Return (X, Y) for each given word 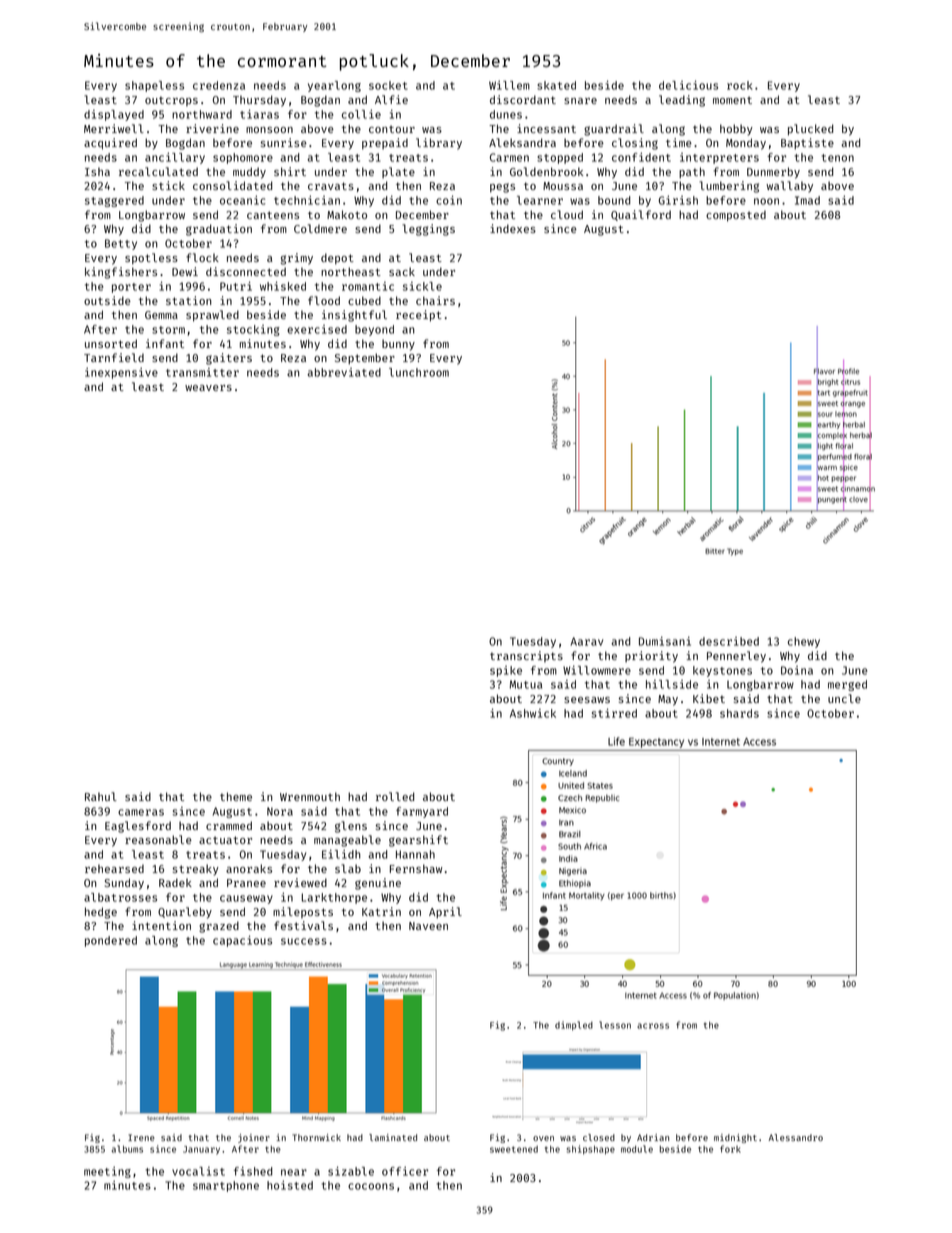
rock (740, 85)
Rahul (101, 796)
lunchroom (419, 372)
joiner (254, 1138)
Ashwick (533, 713)
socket (388, 85)
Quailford (641, 215)
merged (847, 685)
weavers (208, 388)
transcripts (526, 656)
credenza (219, 85)
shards (739, 713)
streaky (196, 870)
